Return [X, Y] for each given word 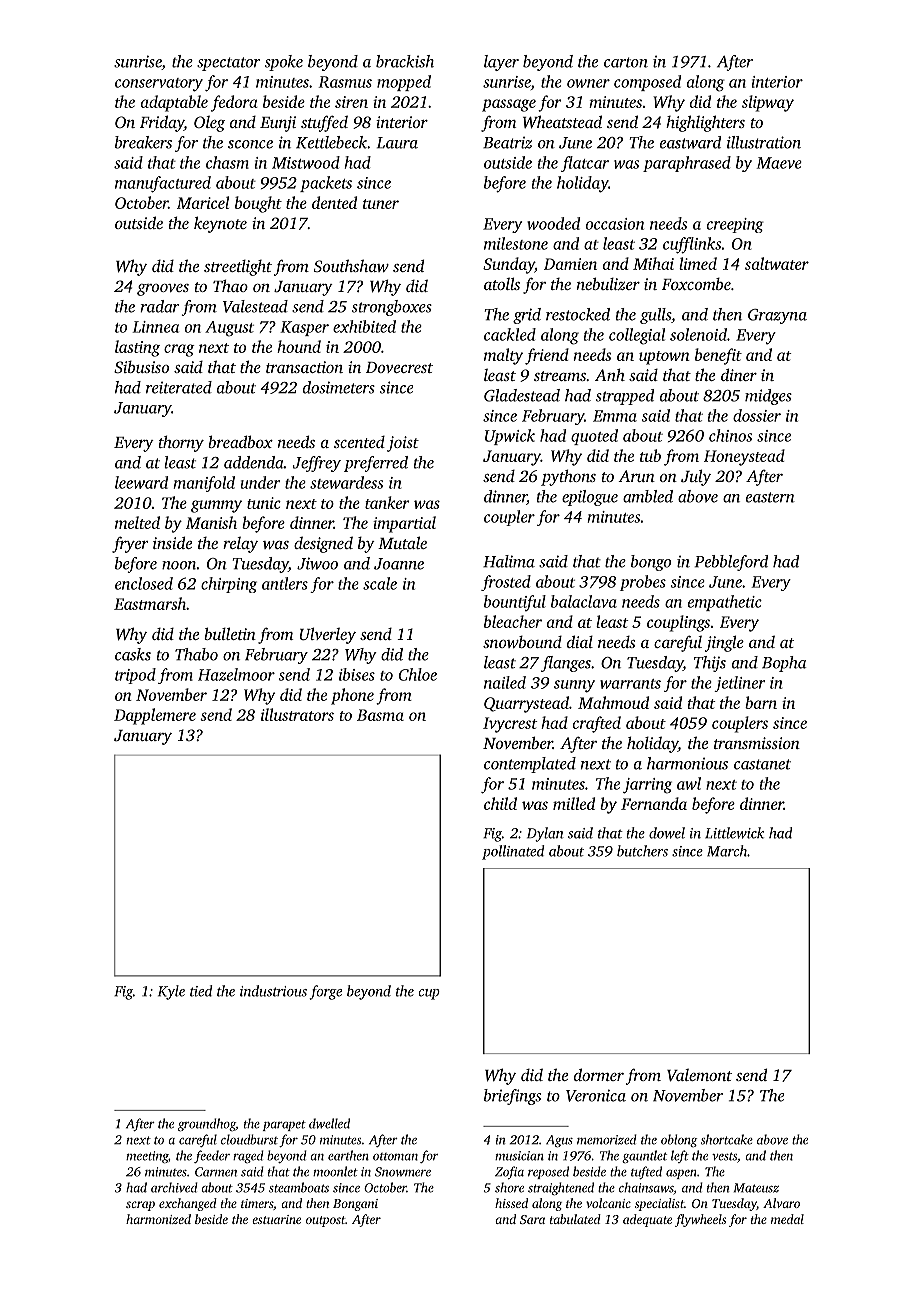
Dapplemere [155, 716]
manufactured [163, 184]
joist [403, 444]
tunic [264, 503]
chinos [730, 435]
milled [574, 803]
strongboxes [392, 308]
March [727, 851]
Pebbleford [731, 563]
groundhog [207, 1124]
